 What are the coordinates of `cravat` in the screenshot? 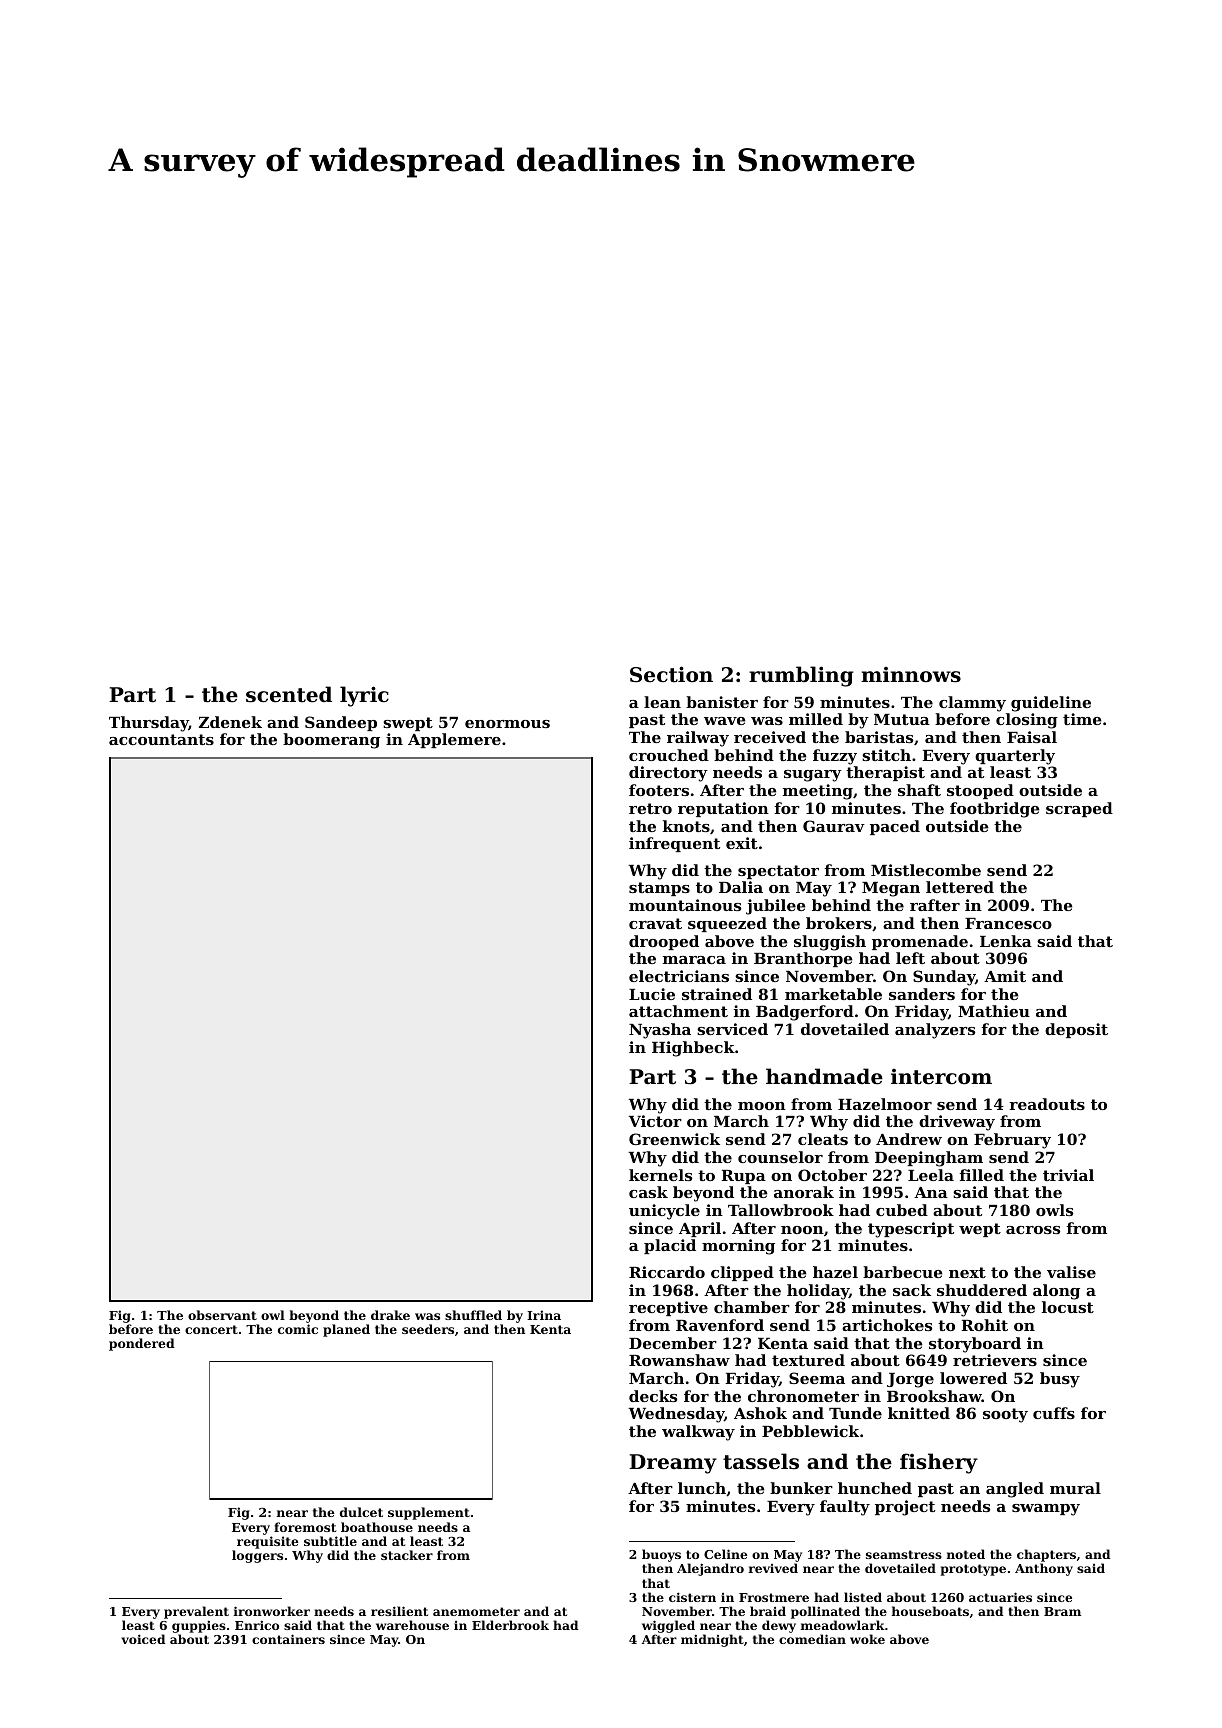 It's located at (655, 923).
